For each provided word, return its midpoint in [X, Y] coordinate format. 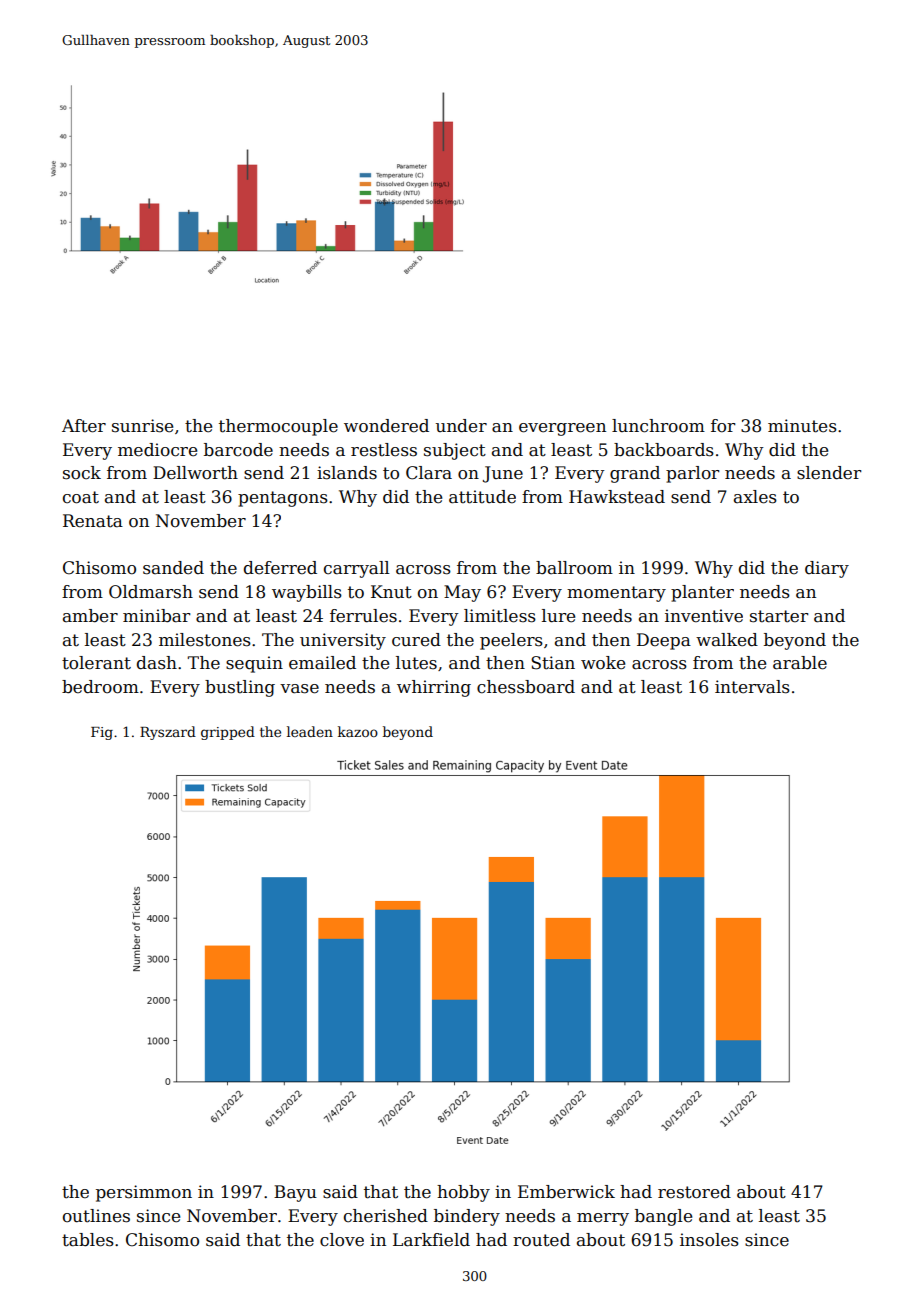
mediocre [157, 450]
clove [342, 1240]
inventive [704, 616]
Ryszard [168, 733]
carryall [357, 569]
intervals [752, 687]
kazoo [358, 731]
